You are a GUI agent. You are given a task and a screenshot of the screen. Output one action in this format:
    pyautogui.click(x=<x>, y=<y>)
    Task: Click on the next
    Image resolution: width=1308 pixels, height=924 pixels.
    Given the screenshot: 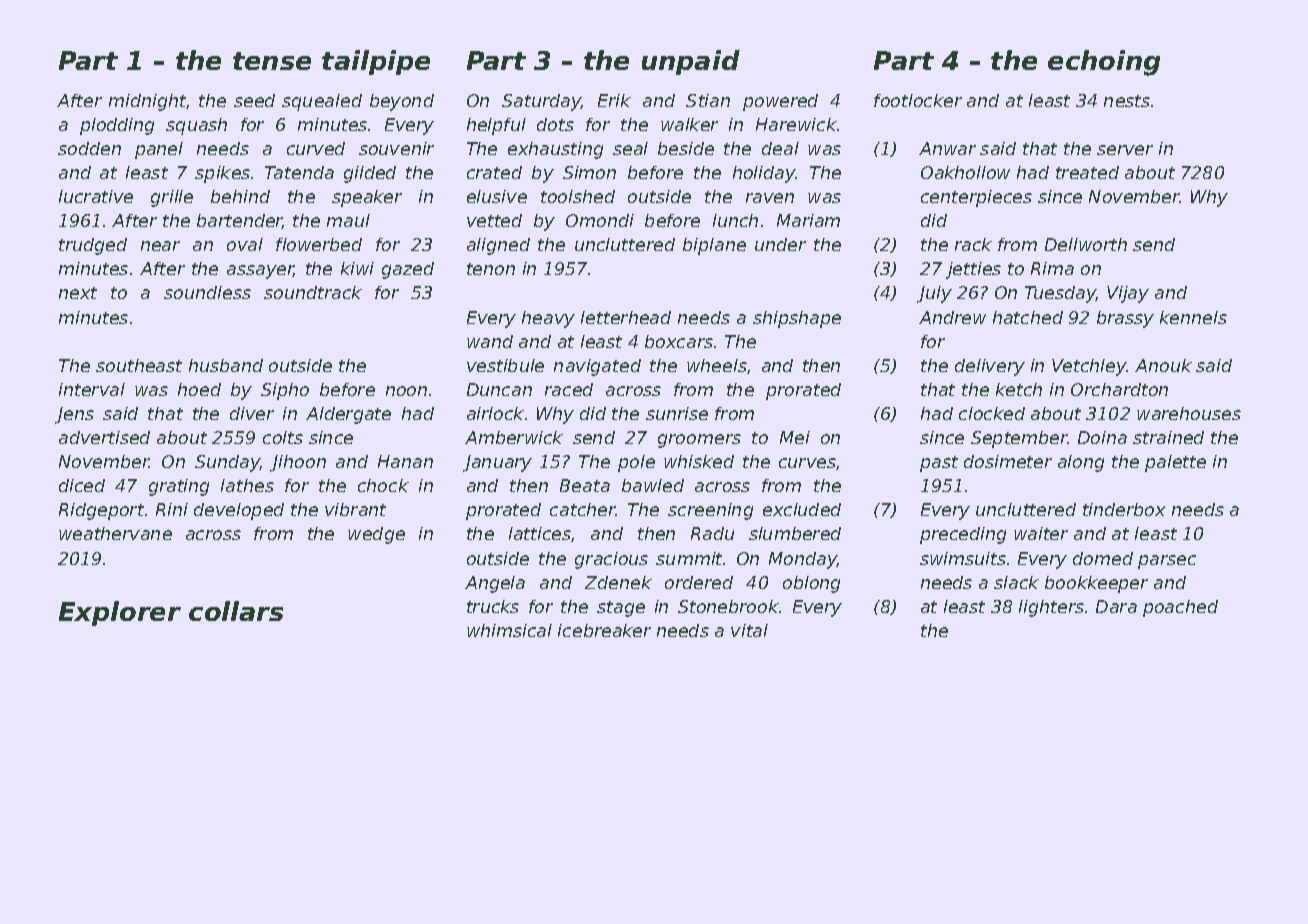 What is the action you would take?
    pyautogui.click(x=78, y=293)
